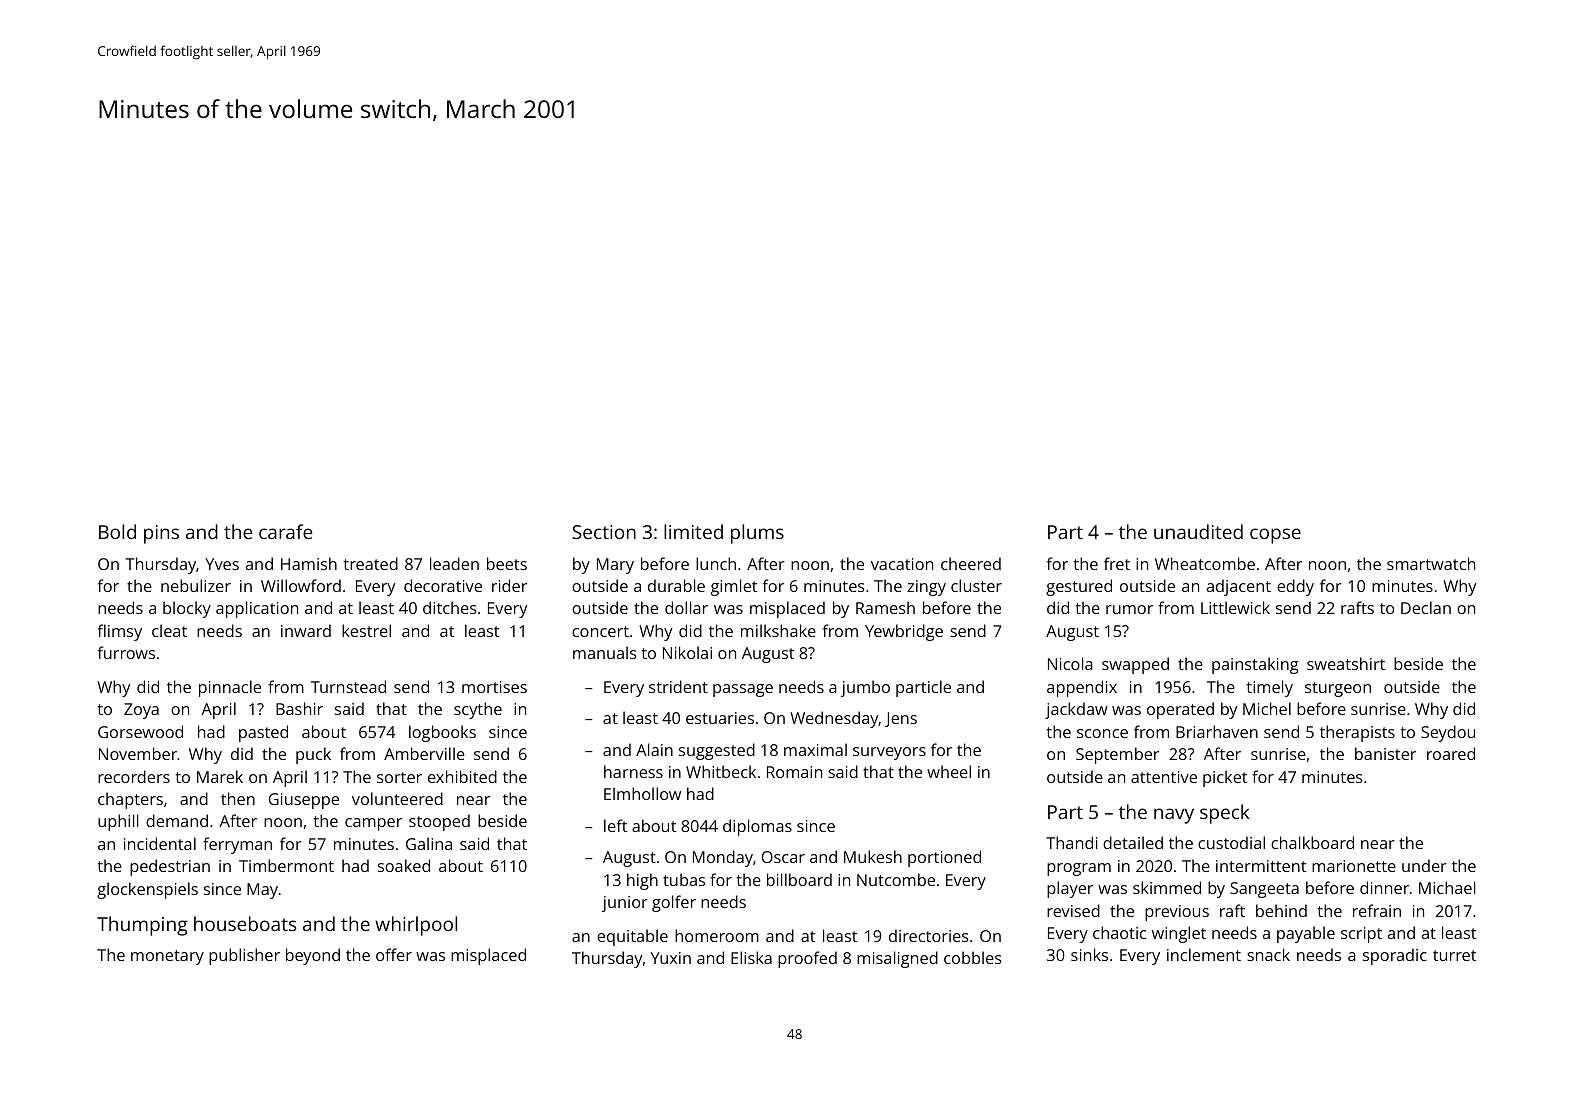 Image resolution: width=1574 pixels, height=1113 pixels. What do you see at coordinates (901, 719) in the page?
I see `Jens` at bounding box center [901, 719].
